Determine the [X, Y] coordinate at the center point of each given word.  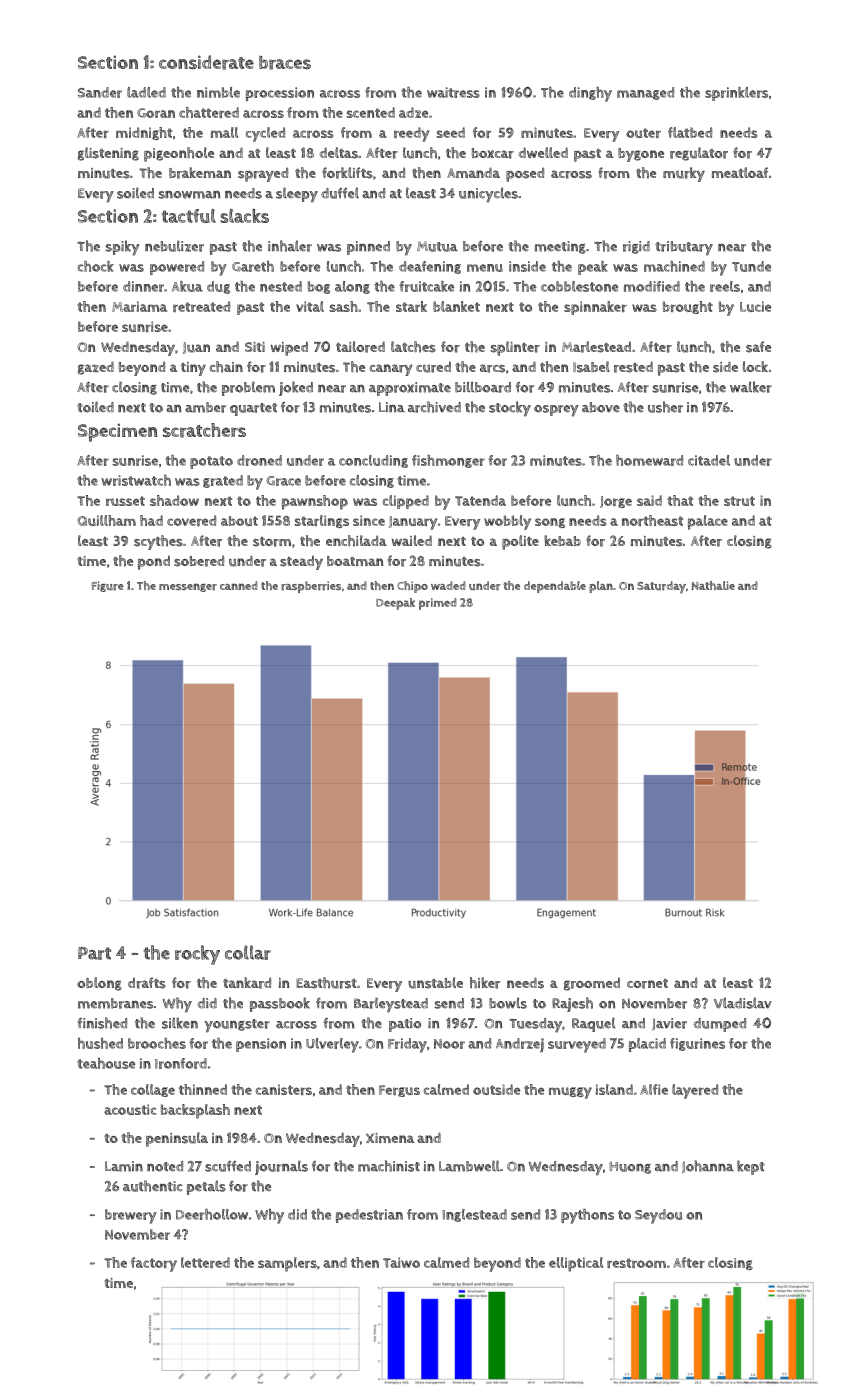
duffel [340, 193]
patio [405, 1025]
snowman [189, 195]
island [614, 1089]
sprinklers [736, 94]
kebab [562, 540]
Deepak [395, 604]
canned [239, 585]
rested [633, 367]
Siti [255, 347]
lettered [205, 1262]
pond [154, 562]
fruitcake [426, 286]
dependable [555, 587]
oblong [99, 984]
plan [601, 587]
